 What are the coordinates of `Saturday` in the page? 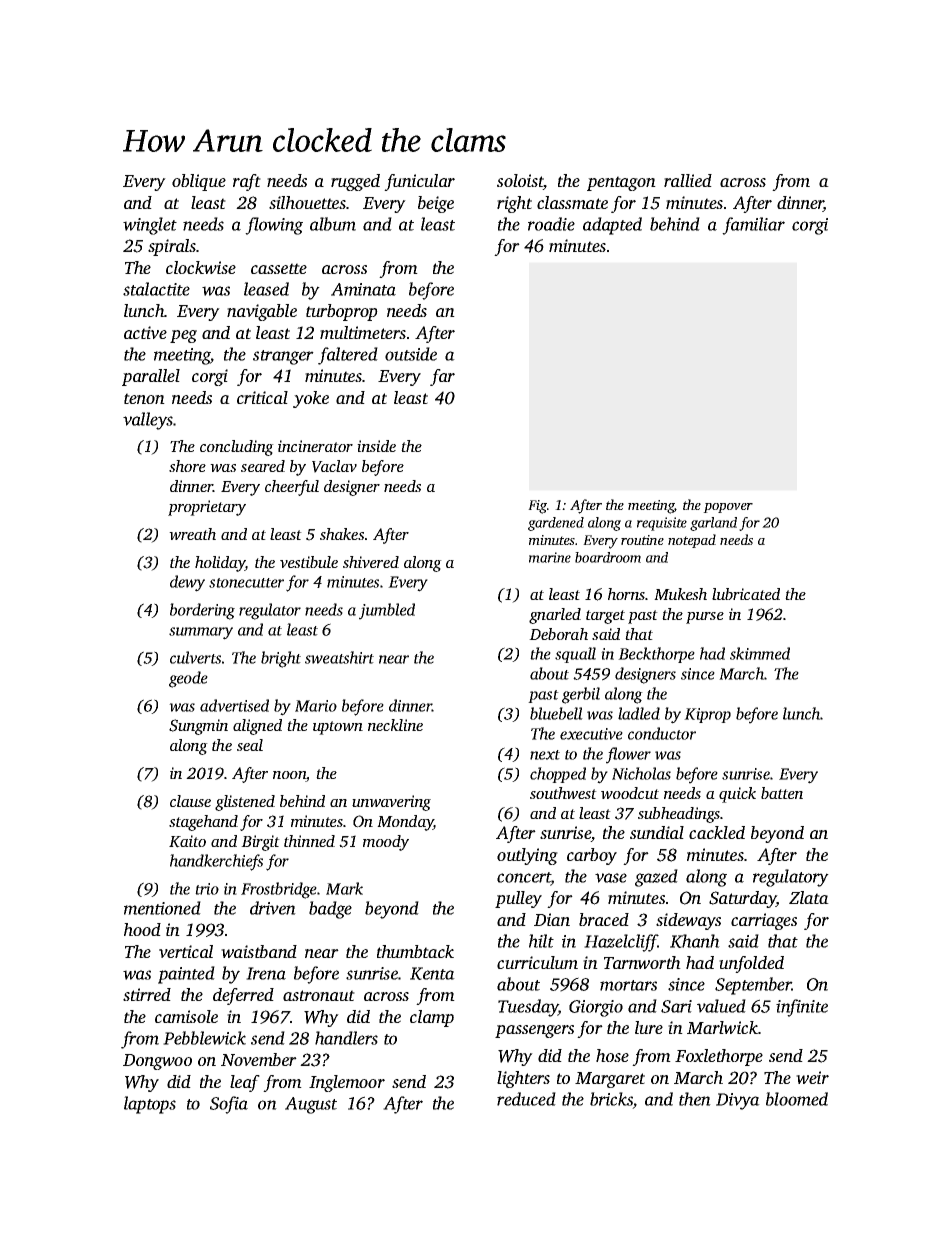 It's located at (742, 899).
